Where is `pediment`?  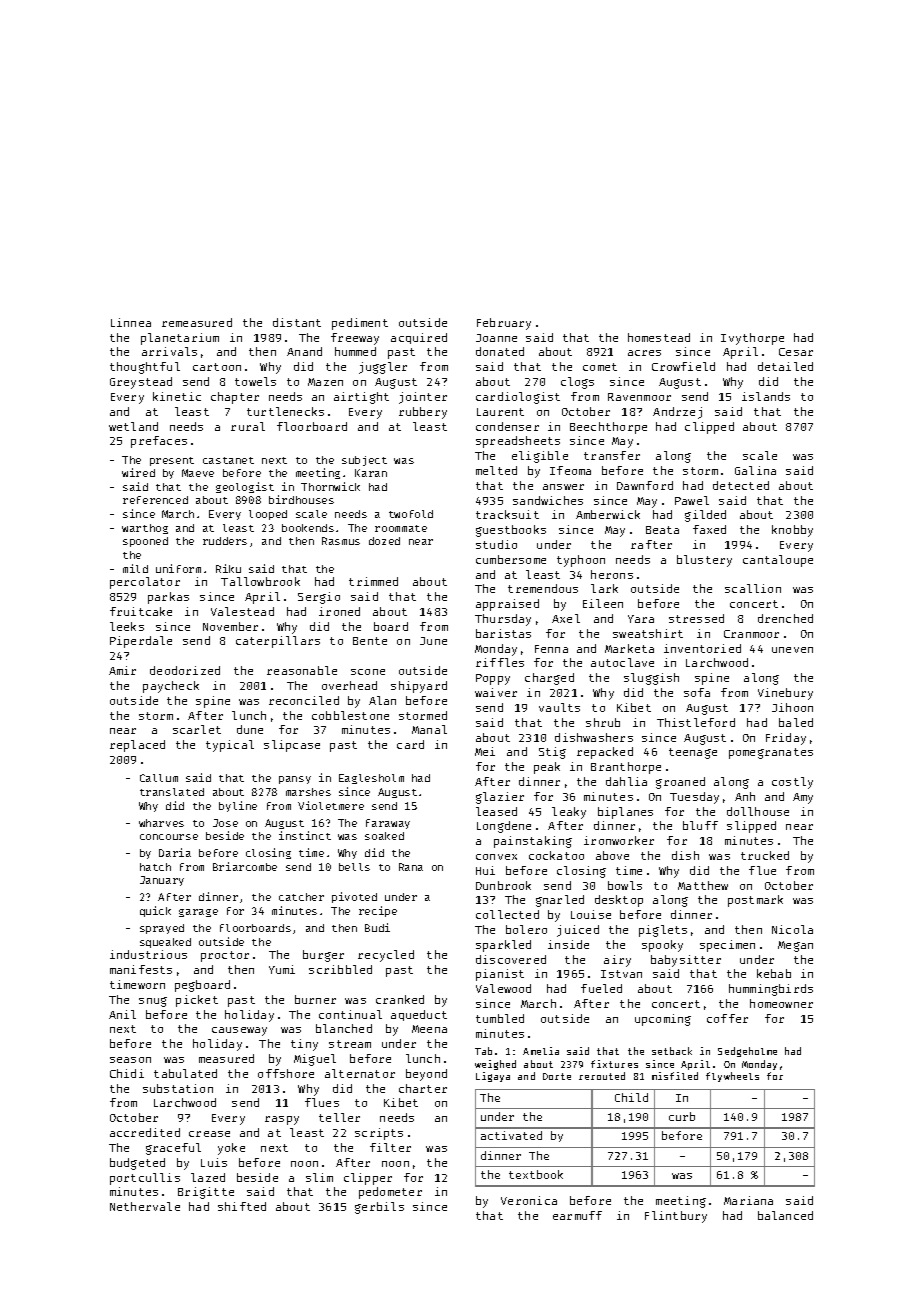 pediment is located at coordinates (360, 324).
